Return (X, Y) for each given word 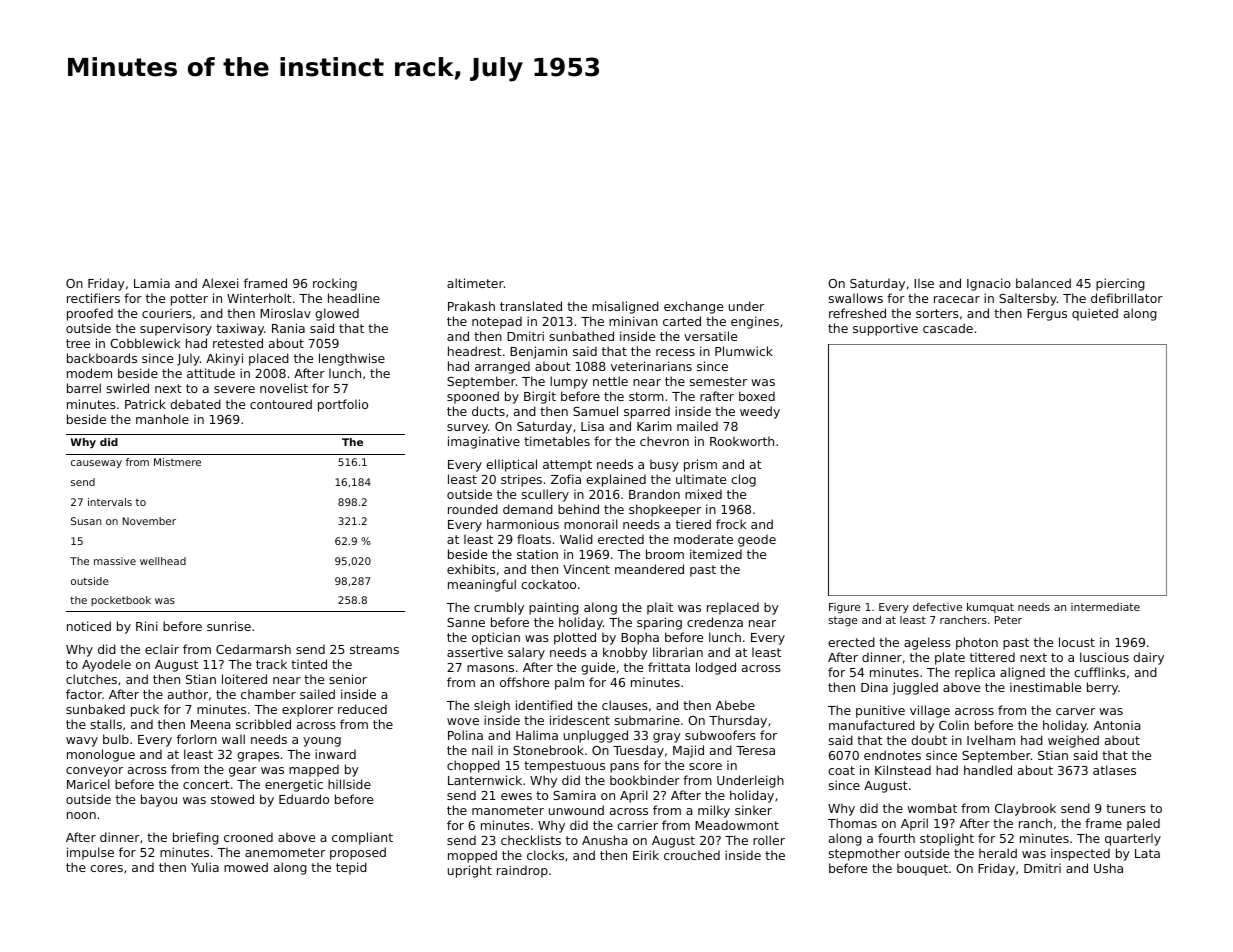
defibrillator (1127, 298)
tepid (351, 868)
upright (470, 871)
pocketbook (121, 601)
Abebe (735, 705)
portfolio (343, 405)
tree (78, 343)
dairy (1148, 658)
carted (682, 321)
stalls (106, 724)
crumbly (499, 608)
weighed (1073, 741)
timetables (557, 441)
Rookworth (742, 441)
